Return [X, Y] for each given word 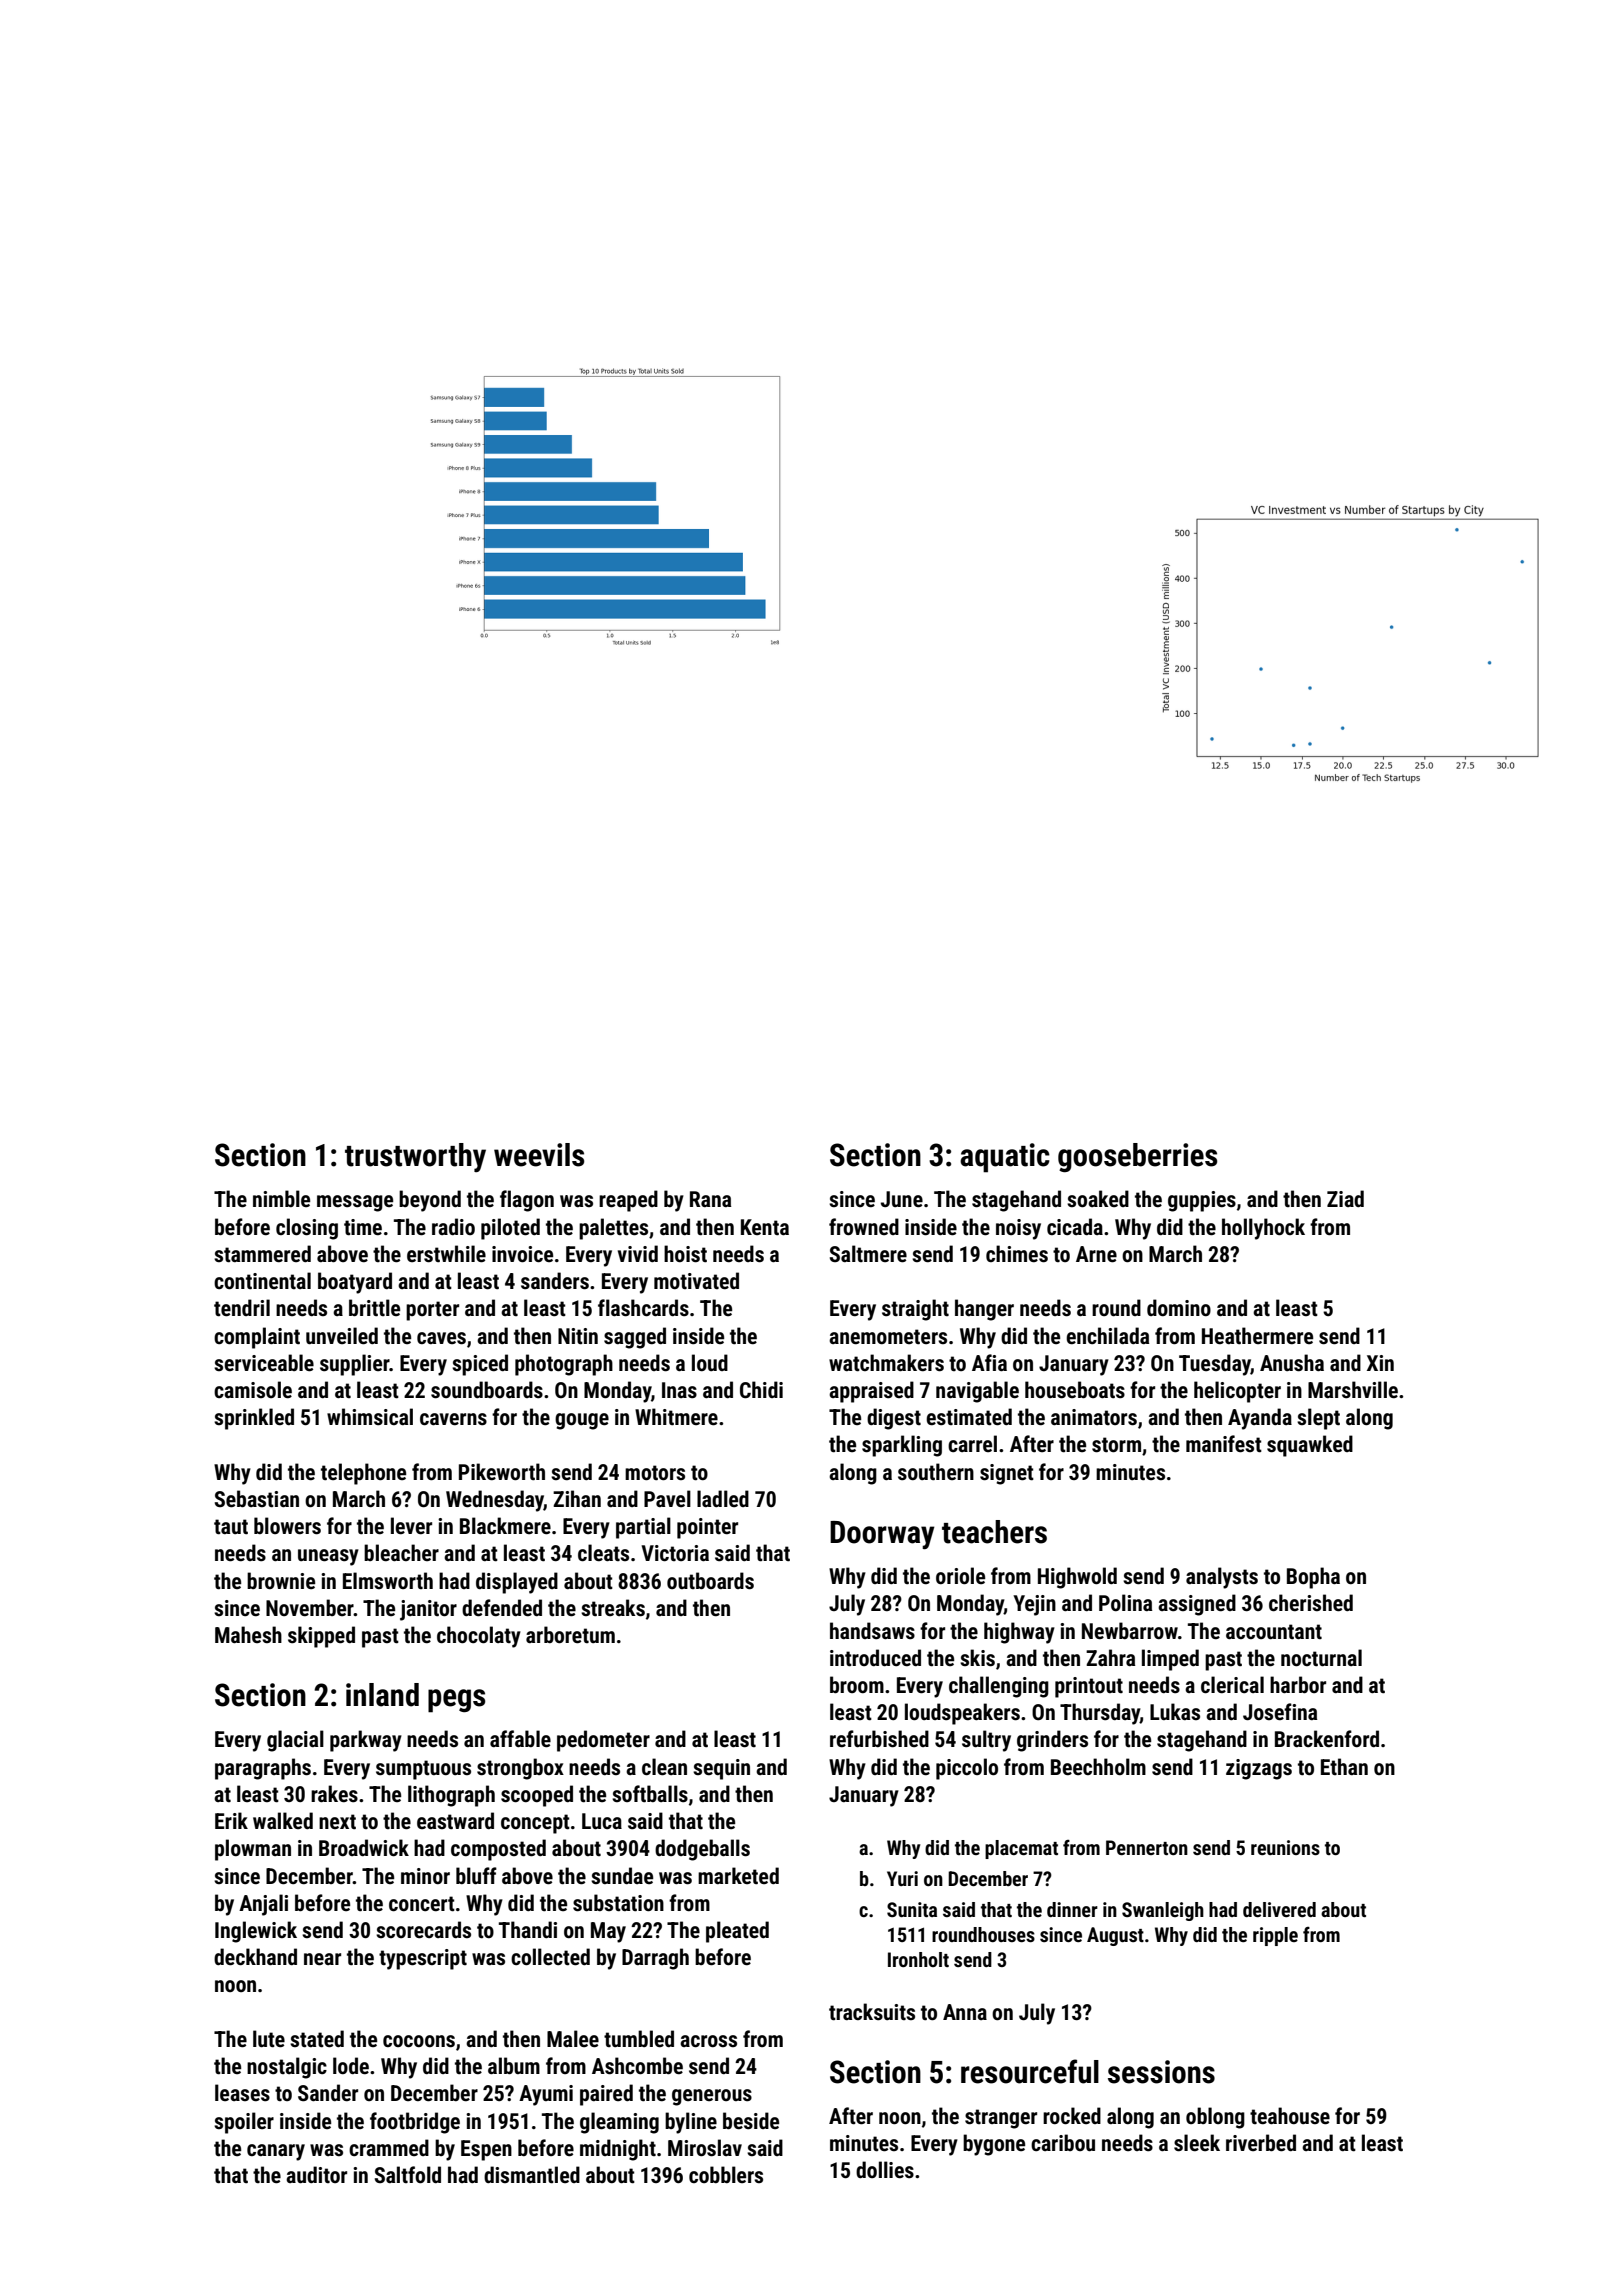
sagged [635, 1338]
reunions [1285, 1847]
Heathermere [1257, 1336]
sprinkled [254, 1419]
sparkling [902, 1446]
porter [432, 1311]
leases [242, 2093]
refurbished [879, 1739]
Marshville [1353, 1390]
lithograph [451, 1796]
